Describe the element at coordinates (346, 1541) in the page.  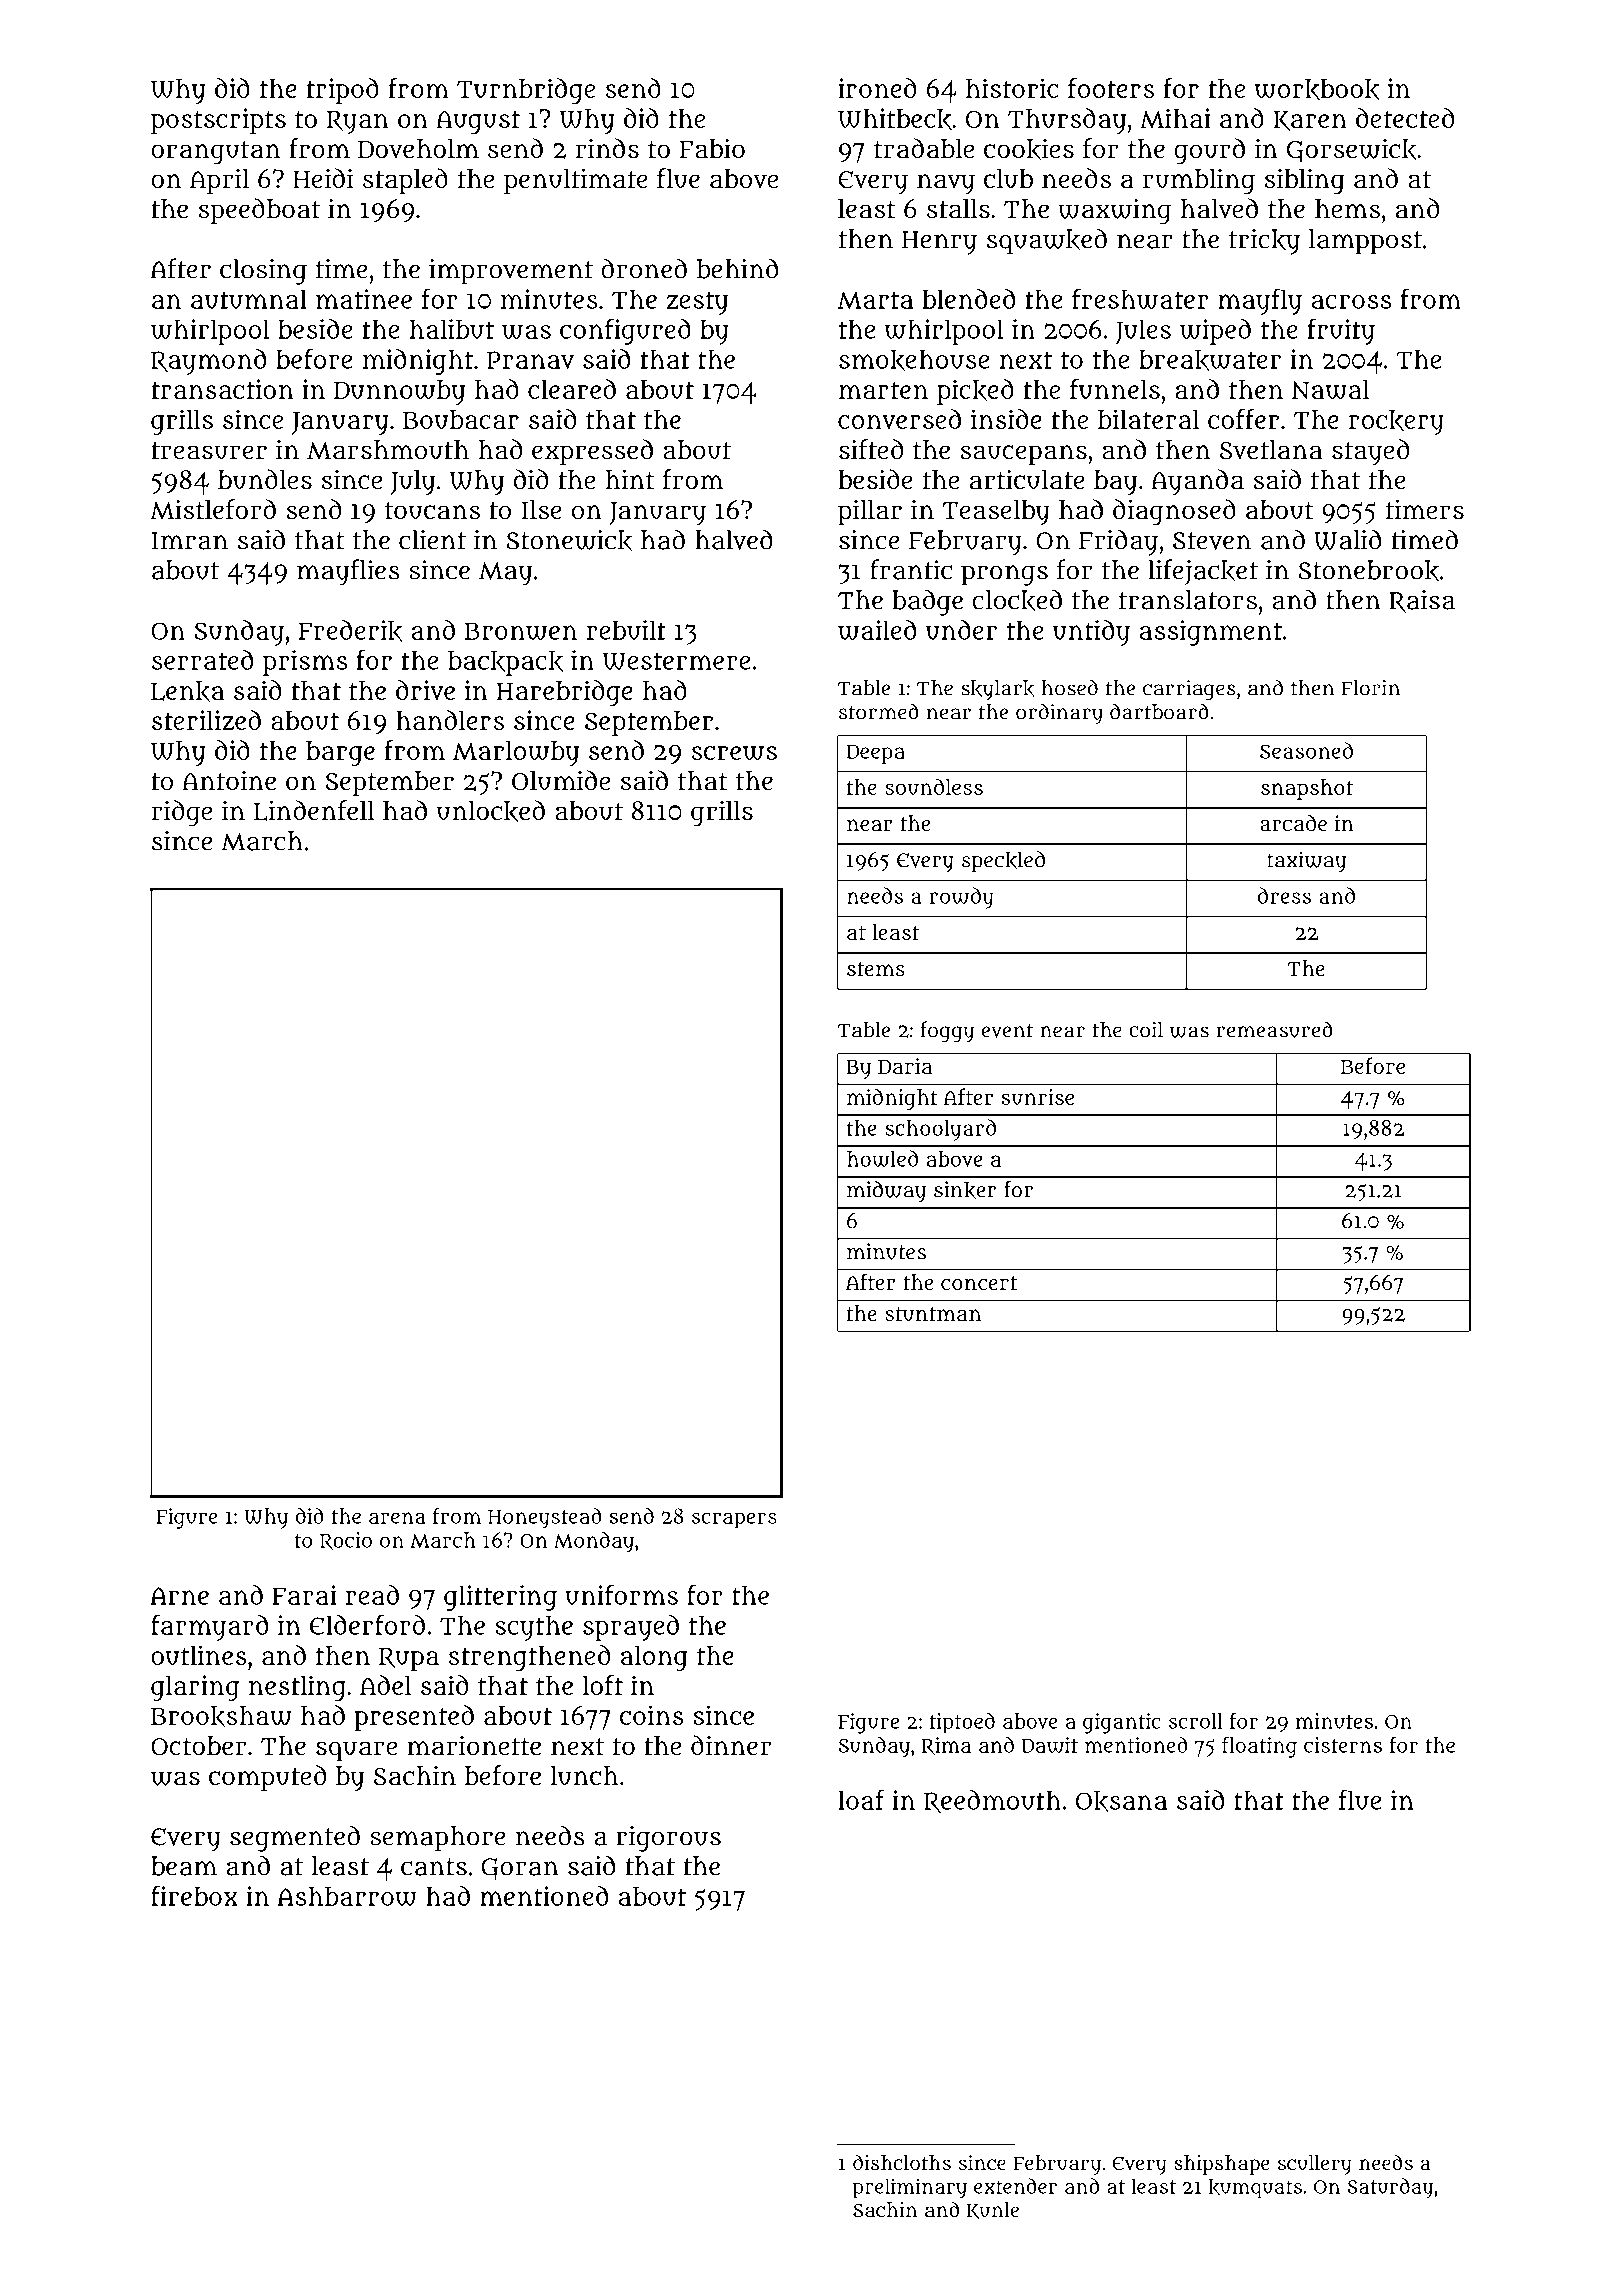
I see `Rocio` at that location.
